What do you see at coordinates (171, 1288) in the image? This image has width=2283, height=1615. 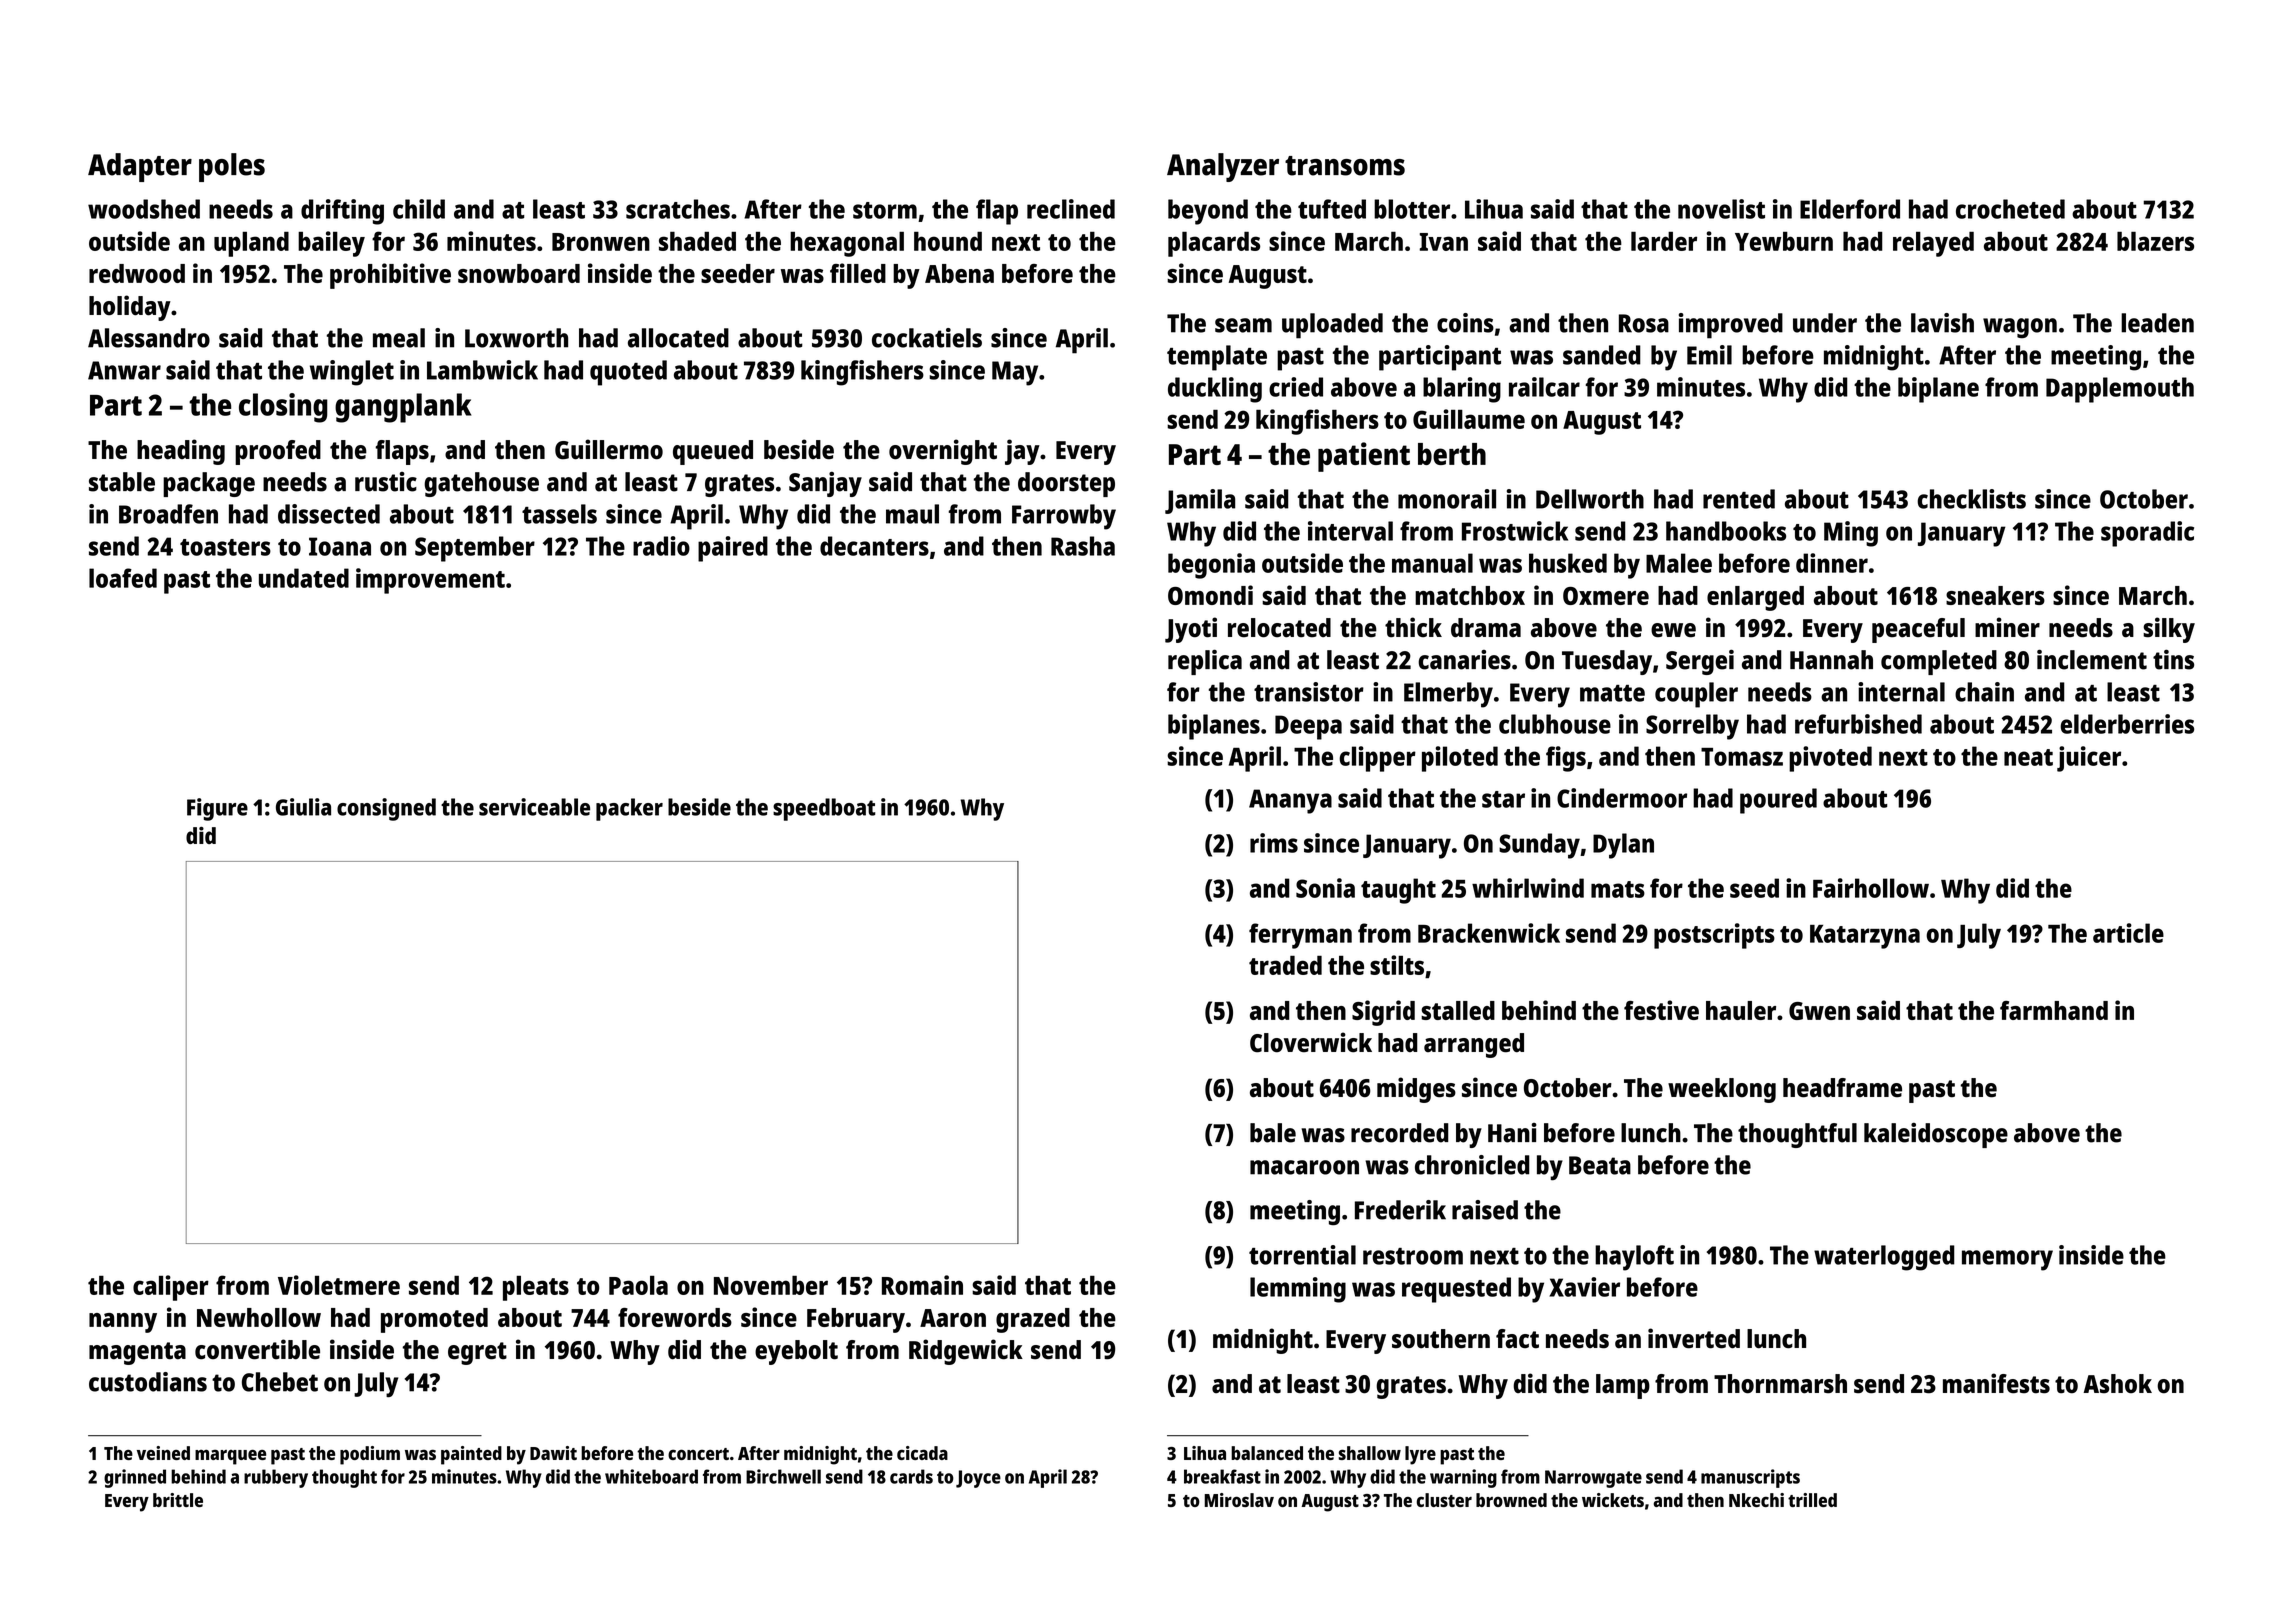 I see `caliper` at bounding box center [171, 1288].
